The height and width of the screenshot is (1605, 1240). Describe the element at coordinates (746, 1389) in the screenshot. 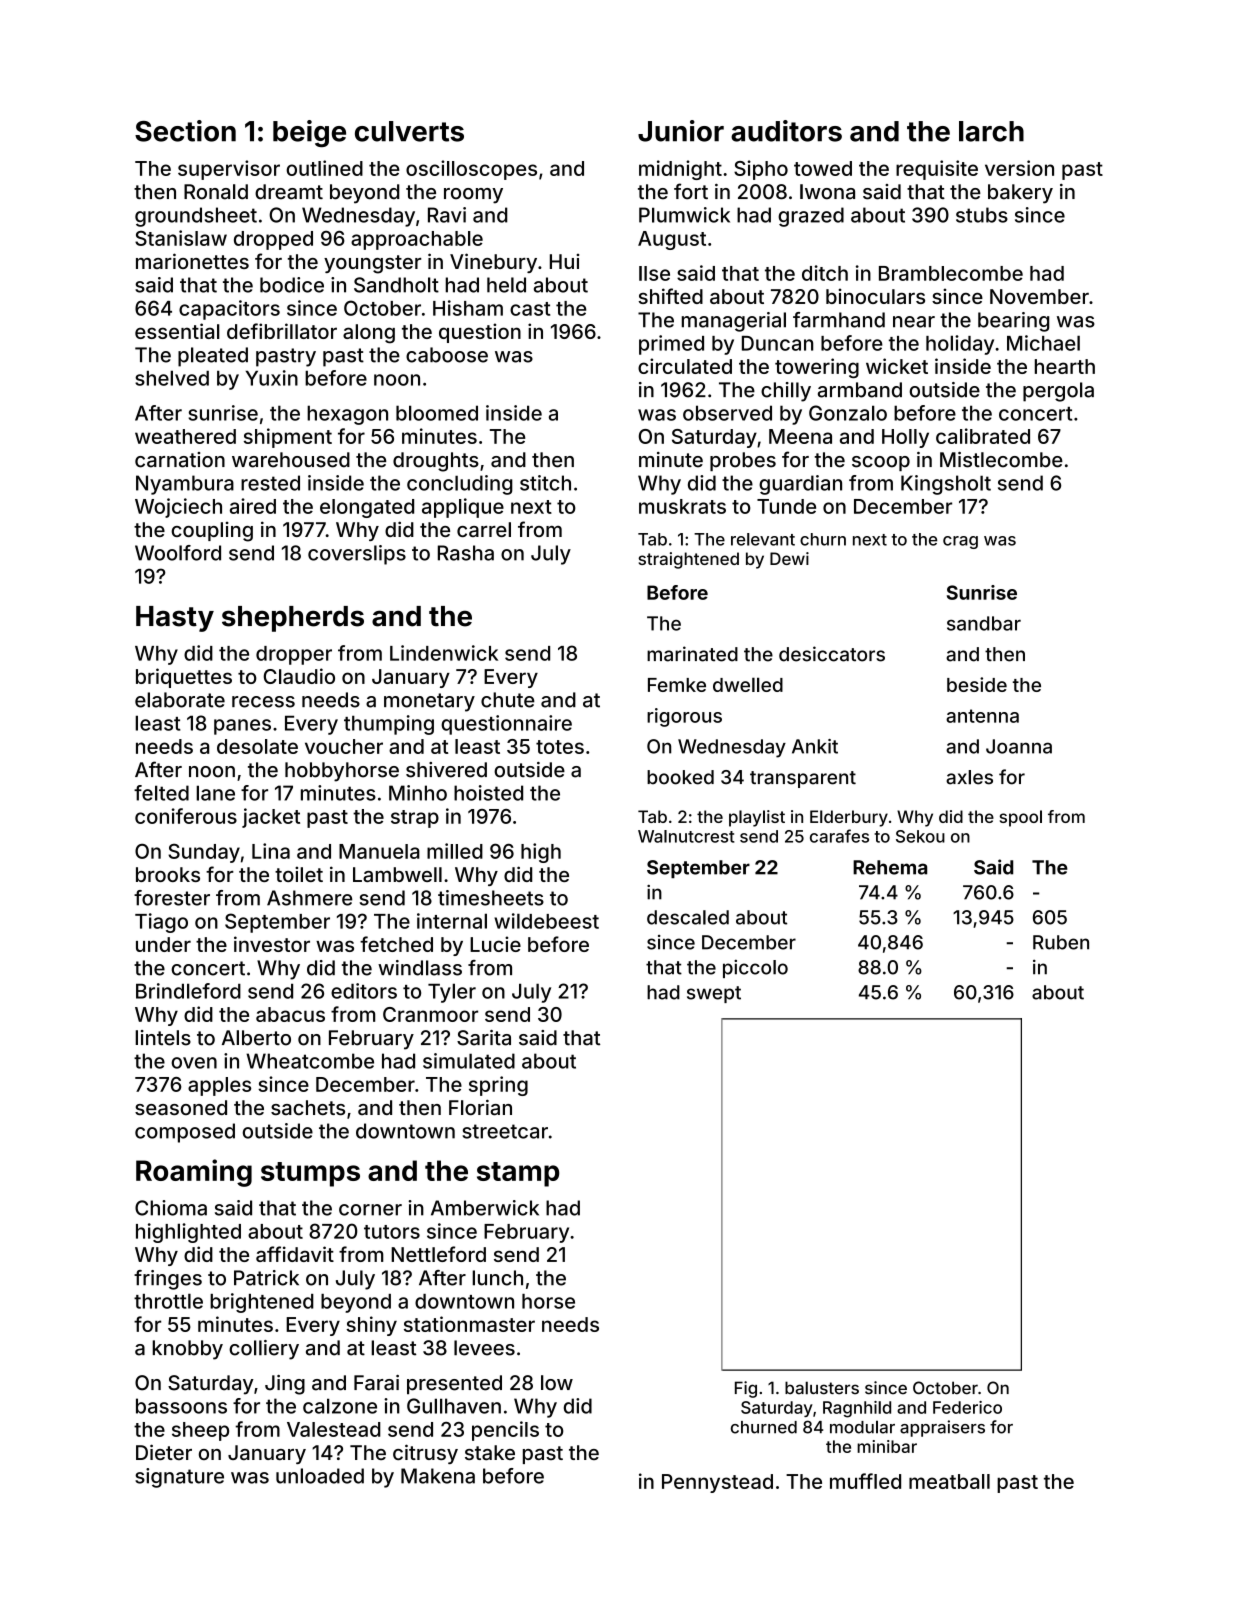

I see `Fig` at that location.
